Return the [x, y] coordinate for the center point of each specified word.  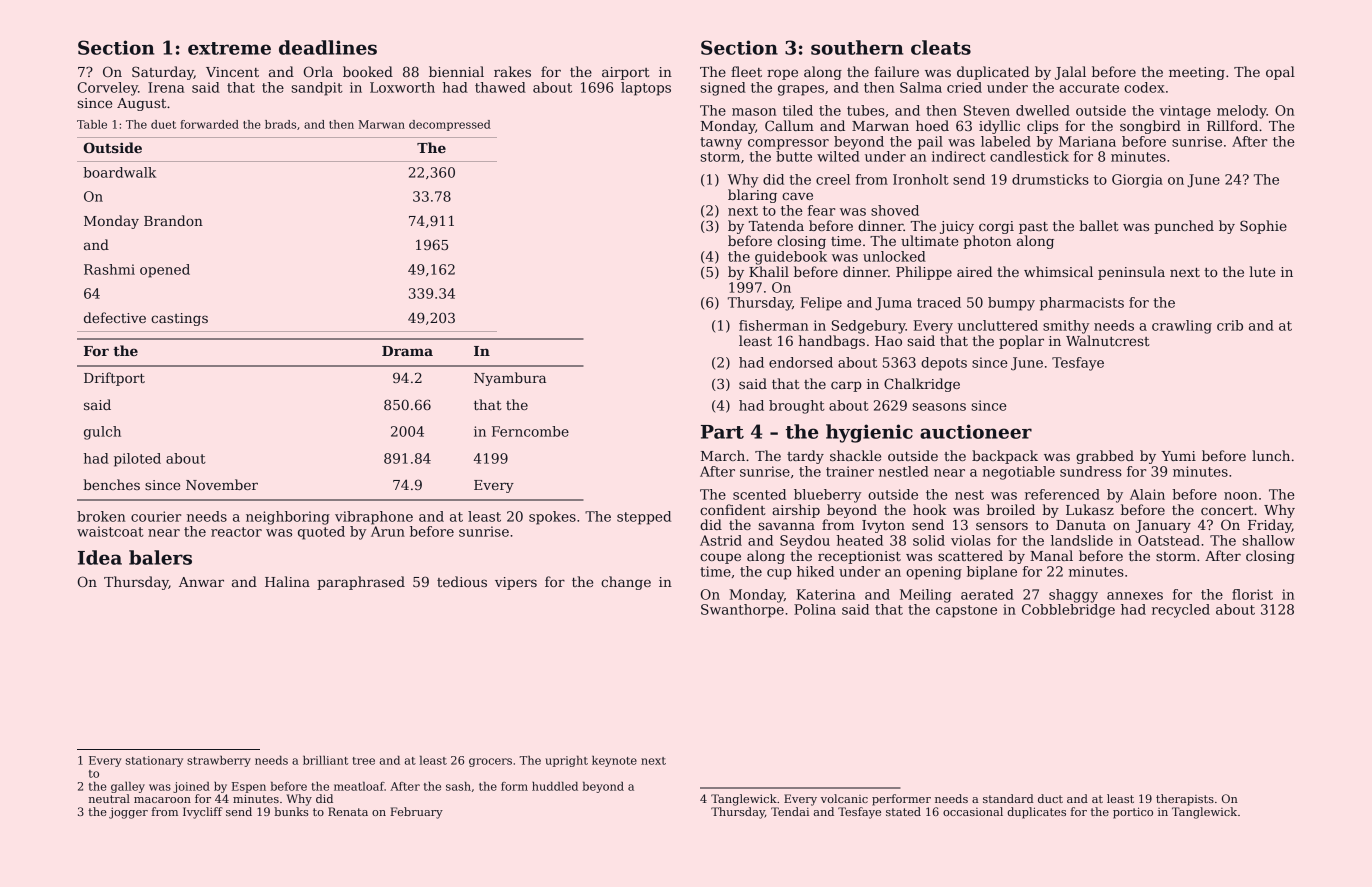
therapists [1185, 800]
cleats [941, 47]
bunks [291, 811]
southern [857, 47]
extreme [229, 48]
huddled [555, 786]
